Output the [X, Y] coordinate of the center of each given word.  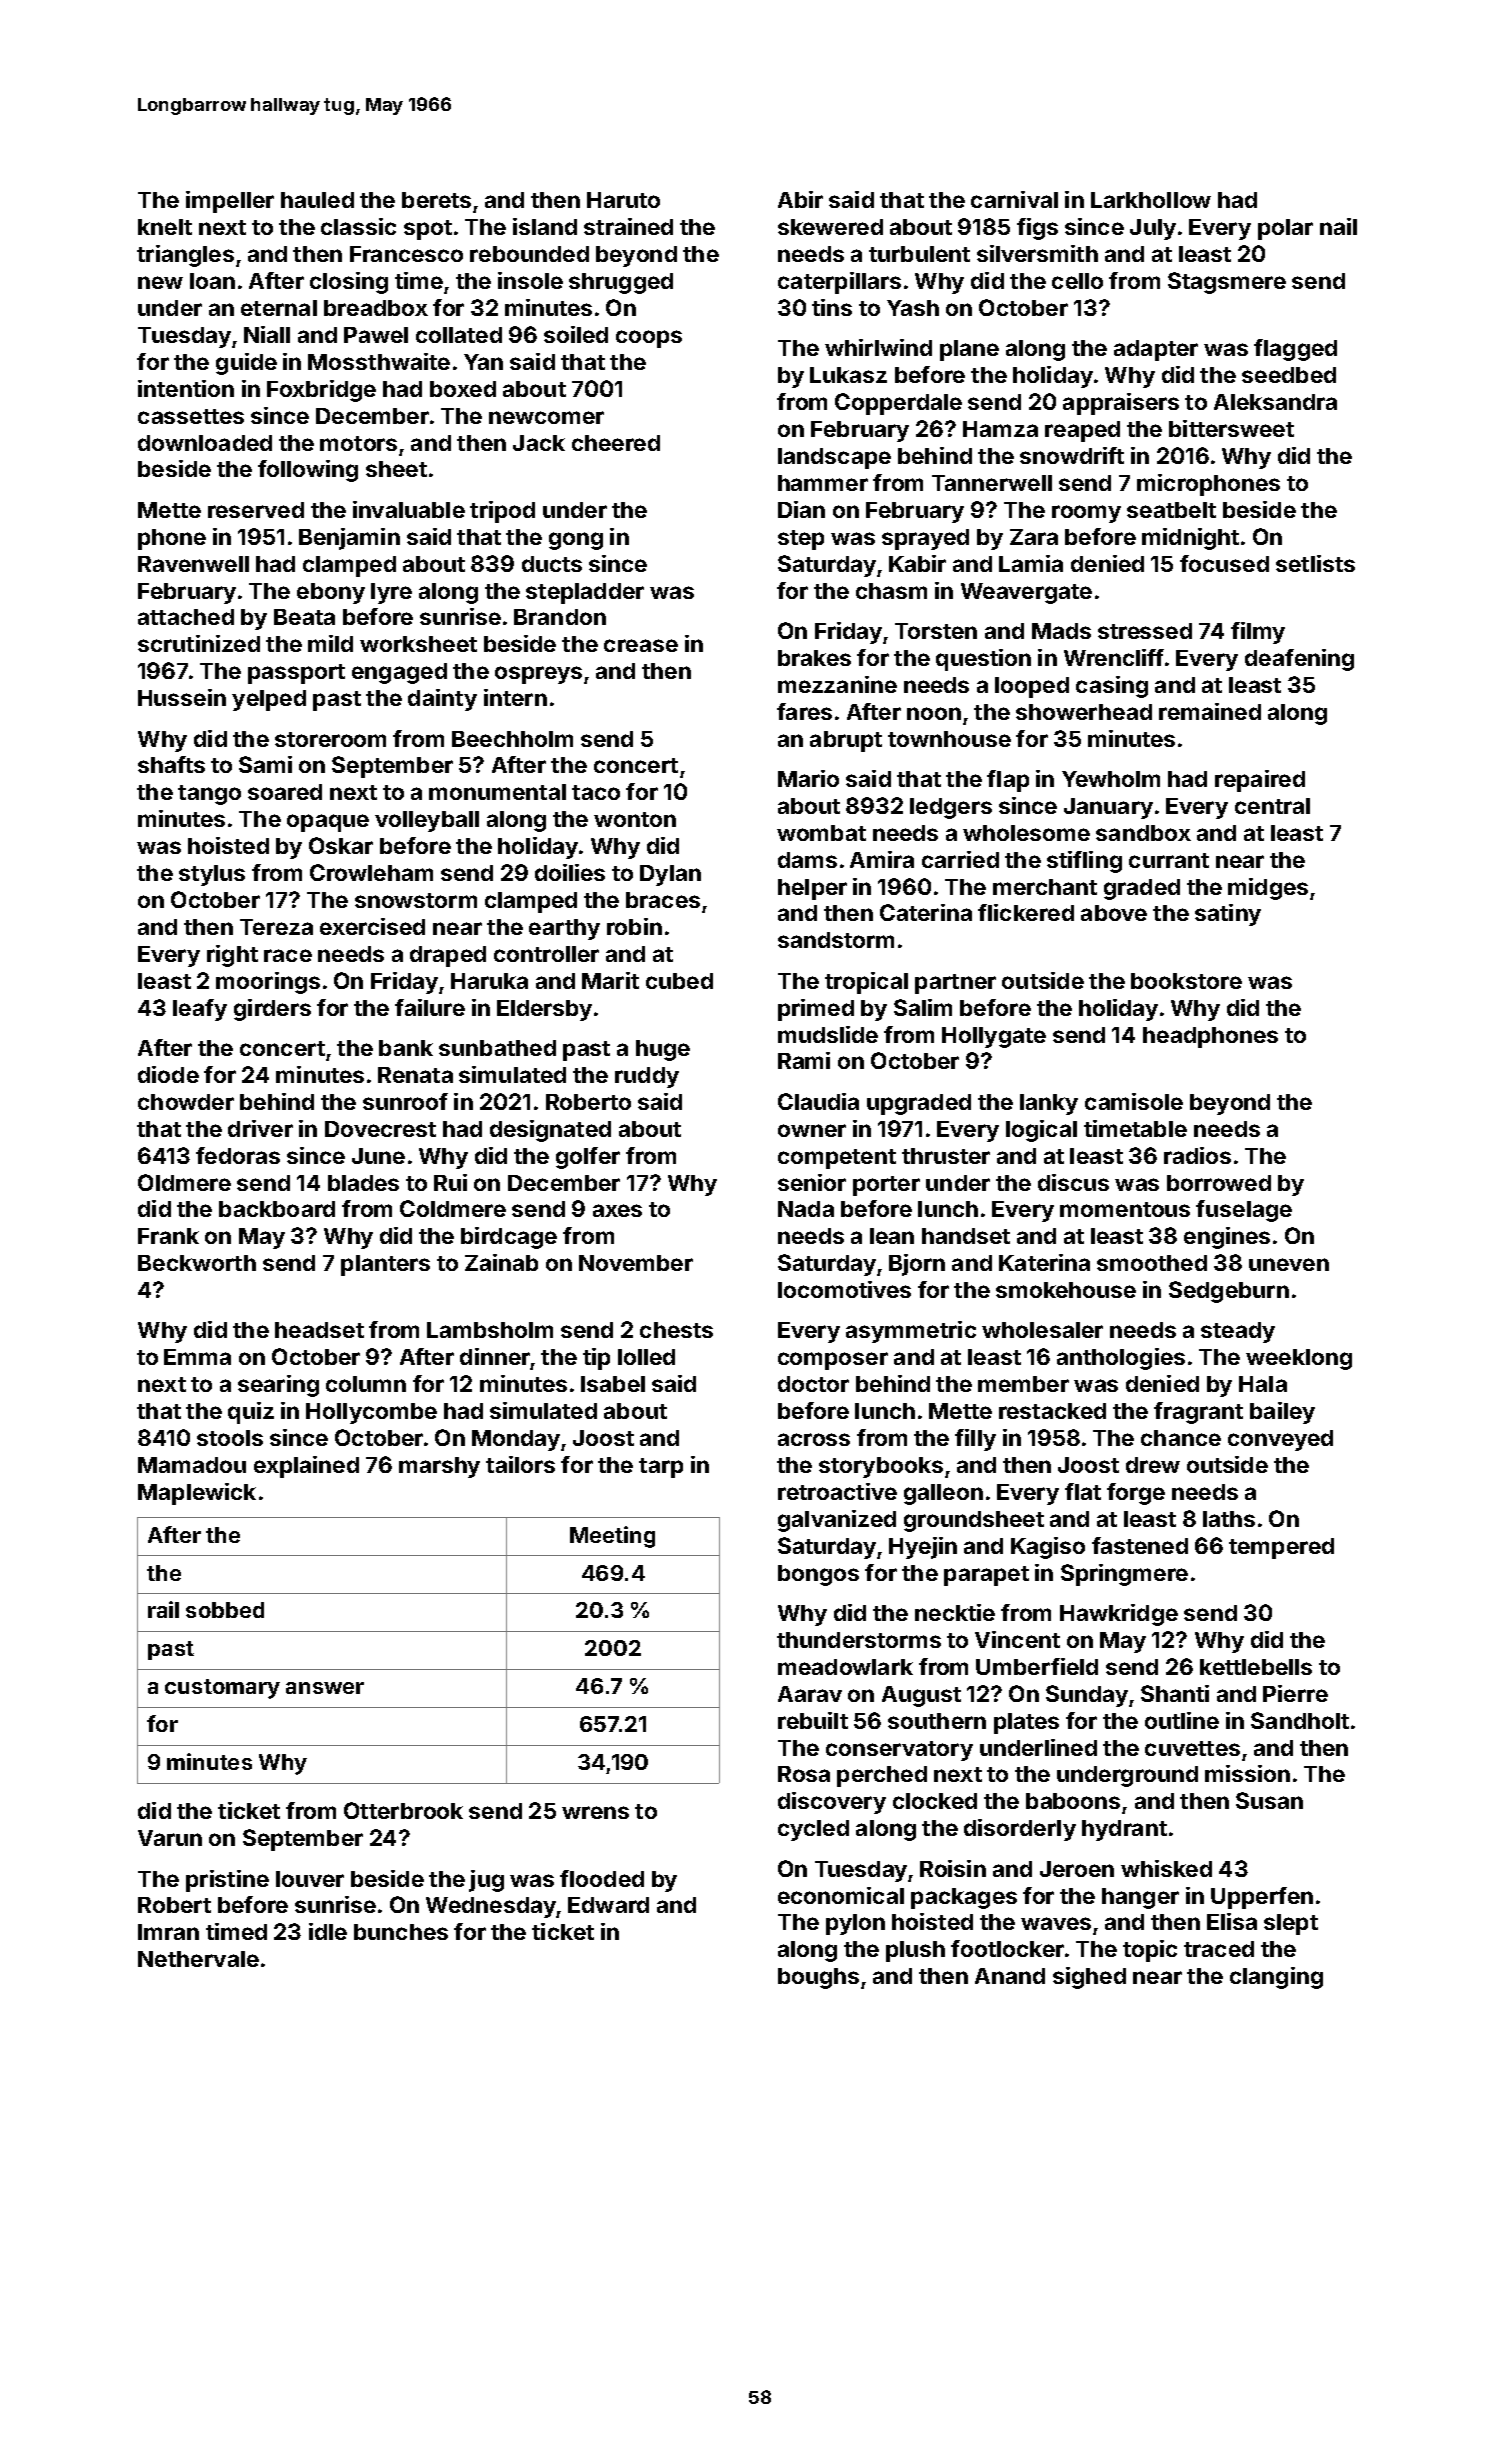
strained [628, 226]
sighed [1089, 1978]
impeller [230, 202]
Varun [170, 1838]
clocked [935, 1801]
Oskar [341, 845]
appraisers [1121, 404]
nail [1338, 226]
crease [641, 645]
